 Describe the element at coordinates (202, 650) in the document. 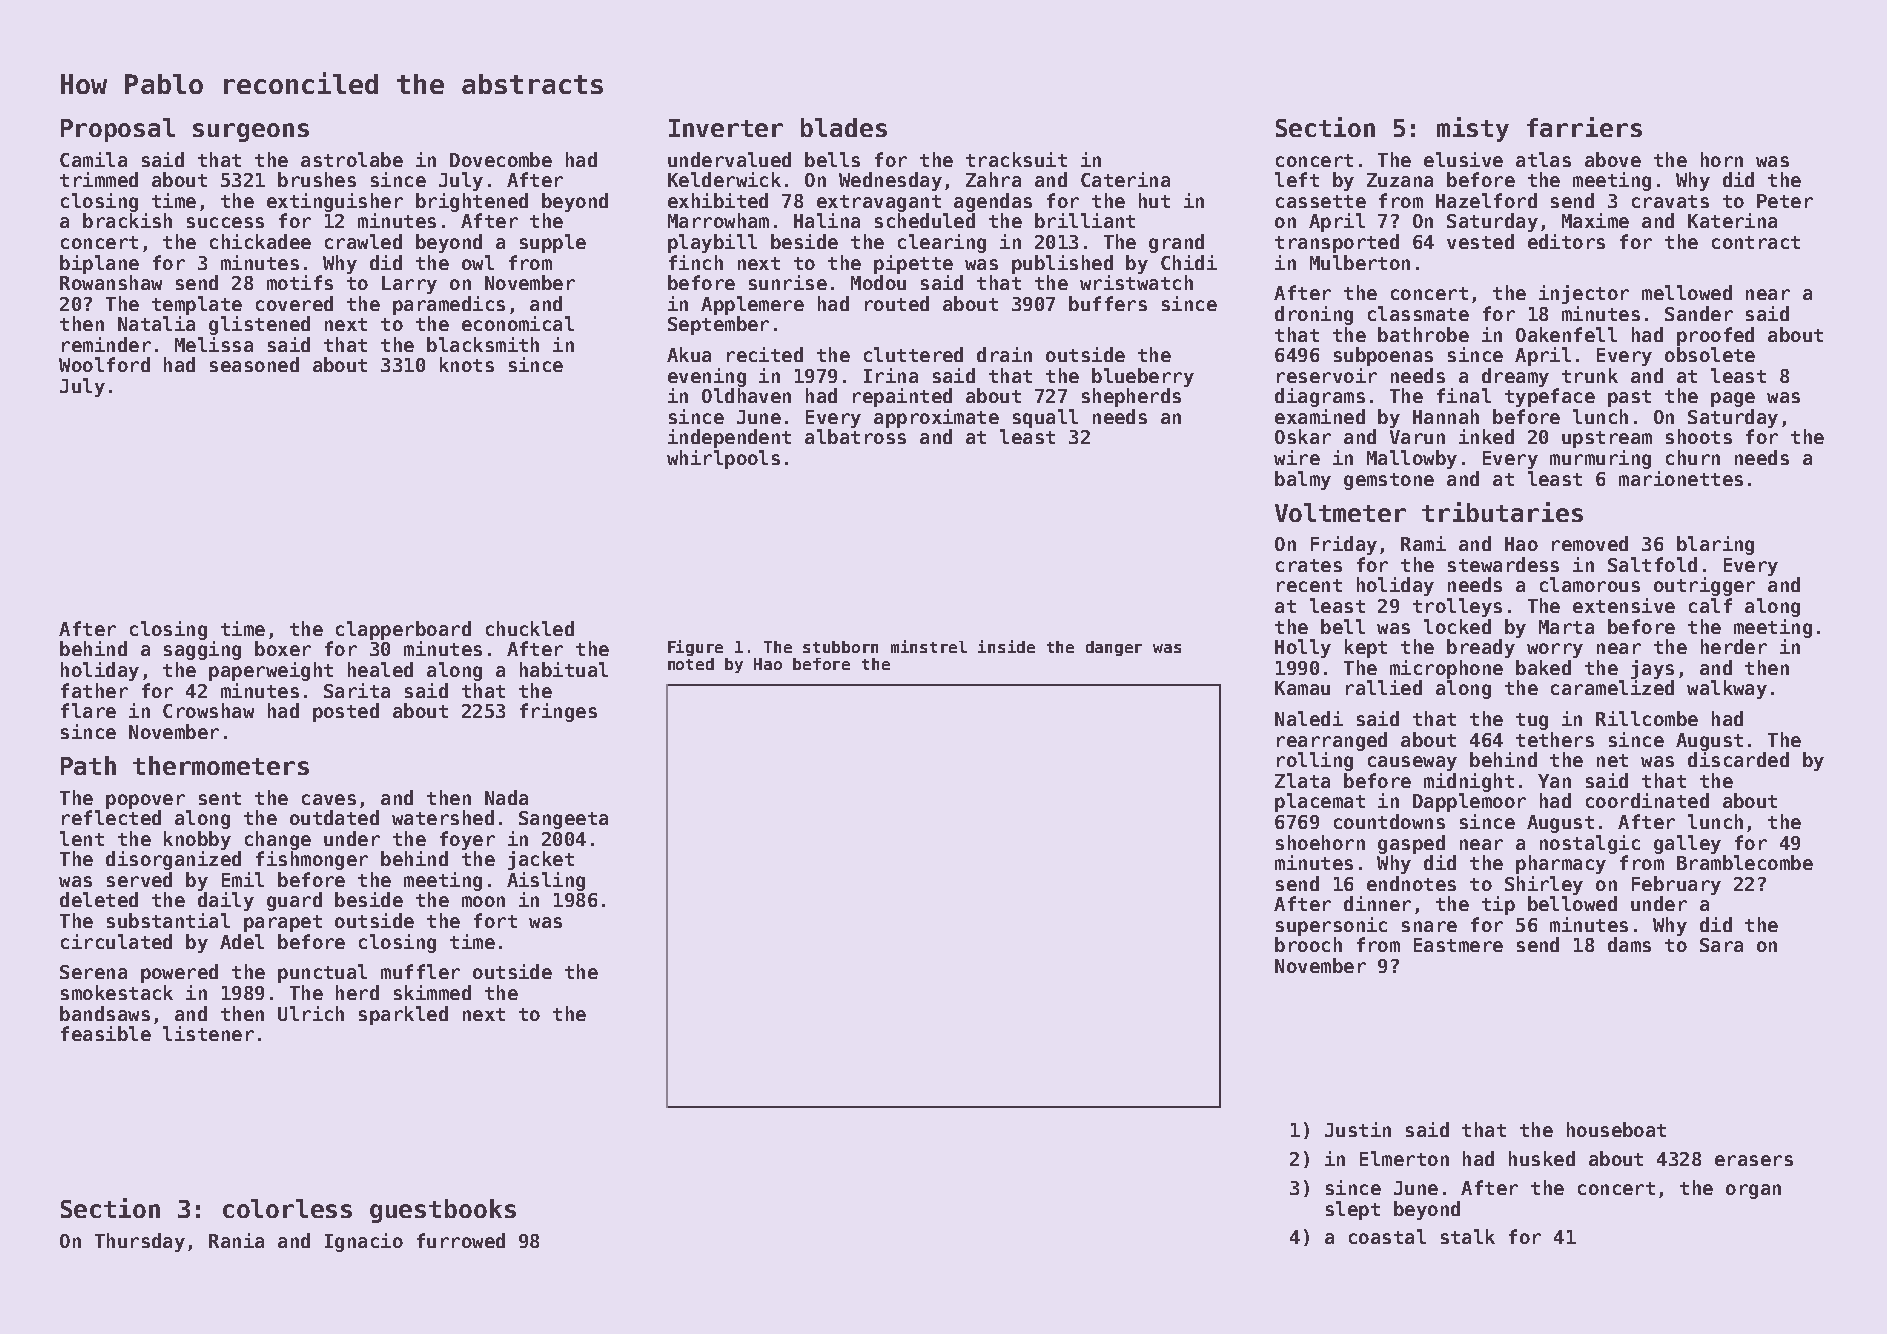

I see `sagging` at that location.
